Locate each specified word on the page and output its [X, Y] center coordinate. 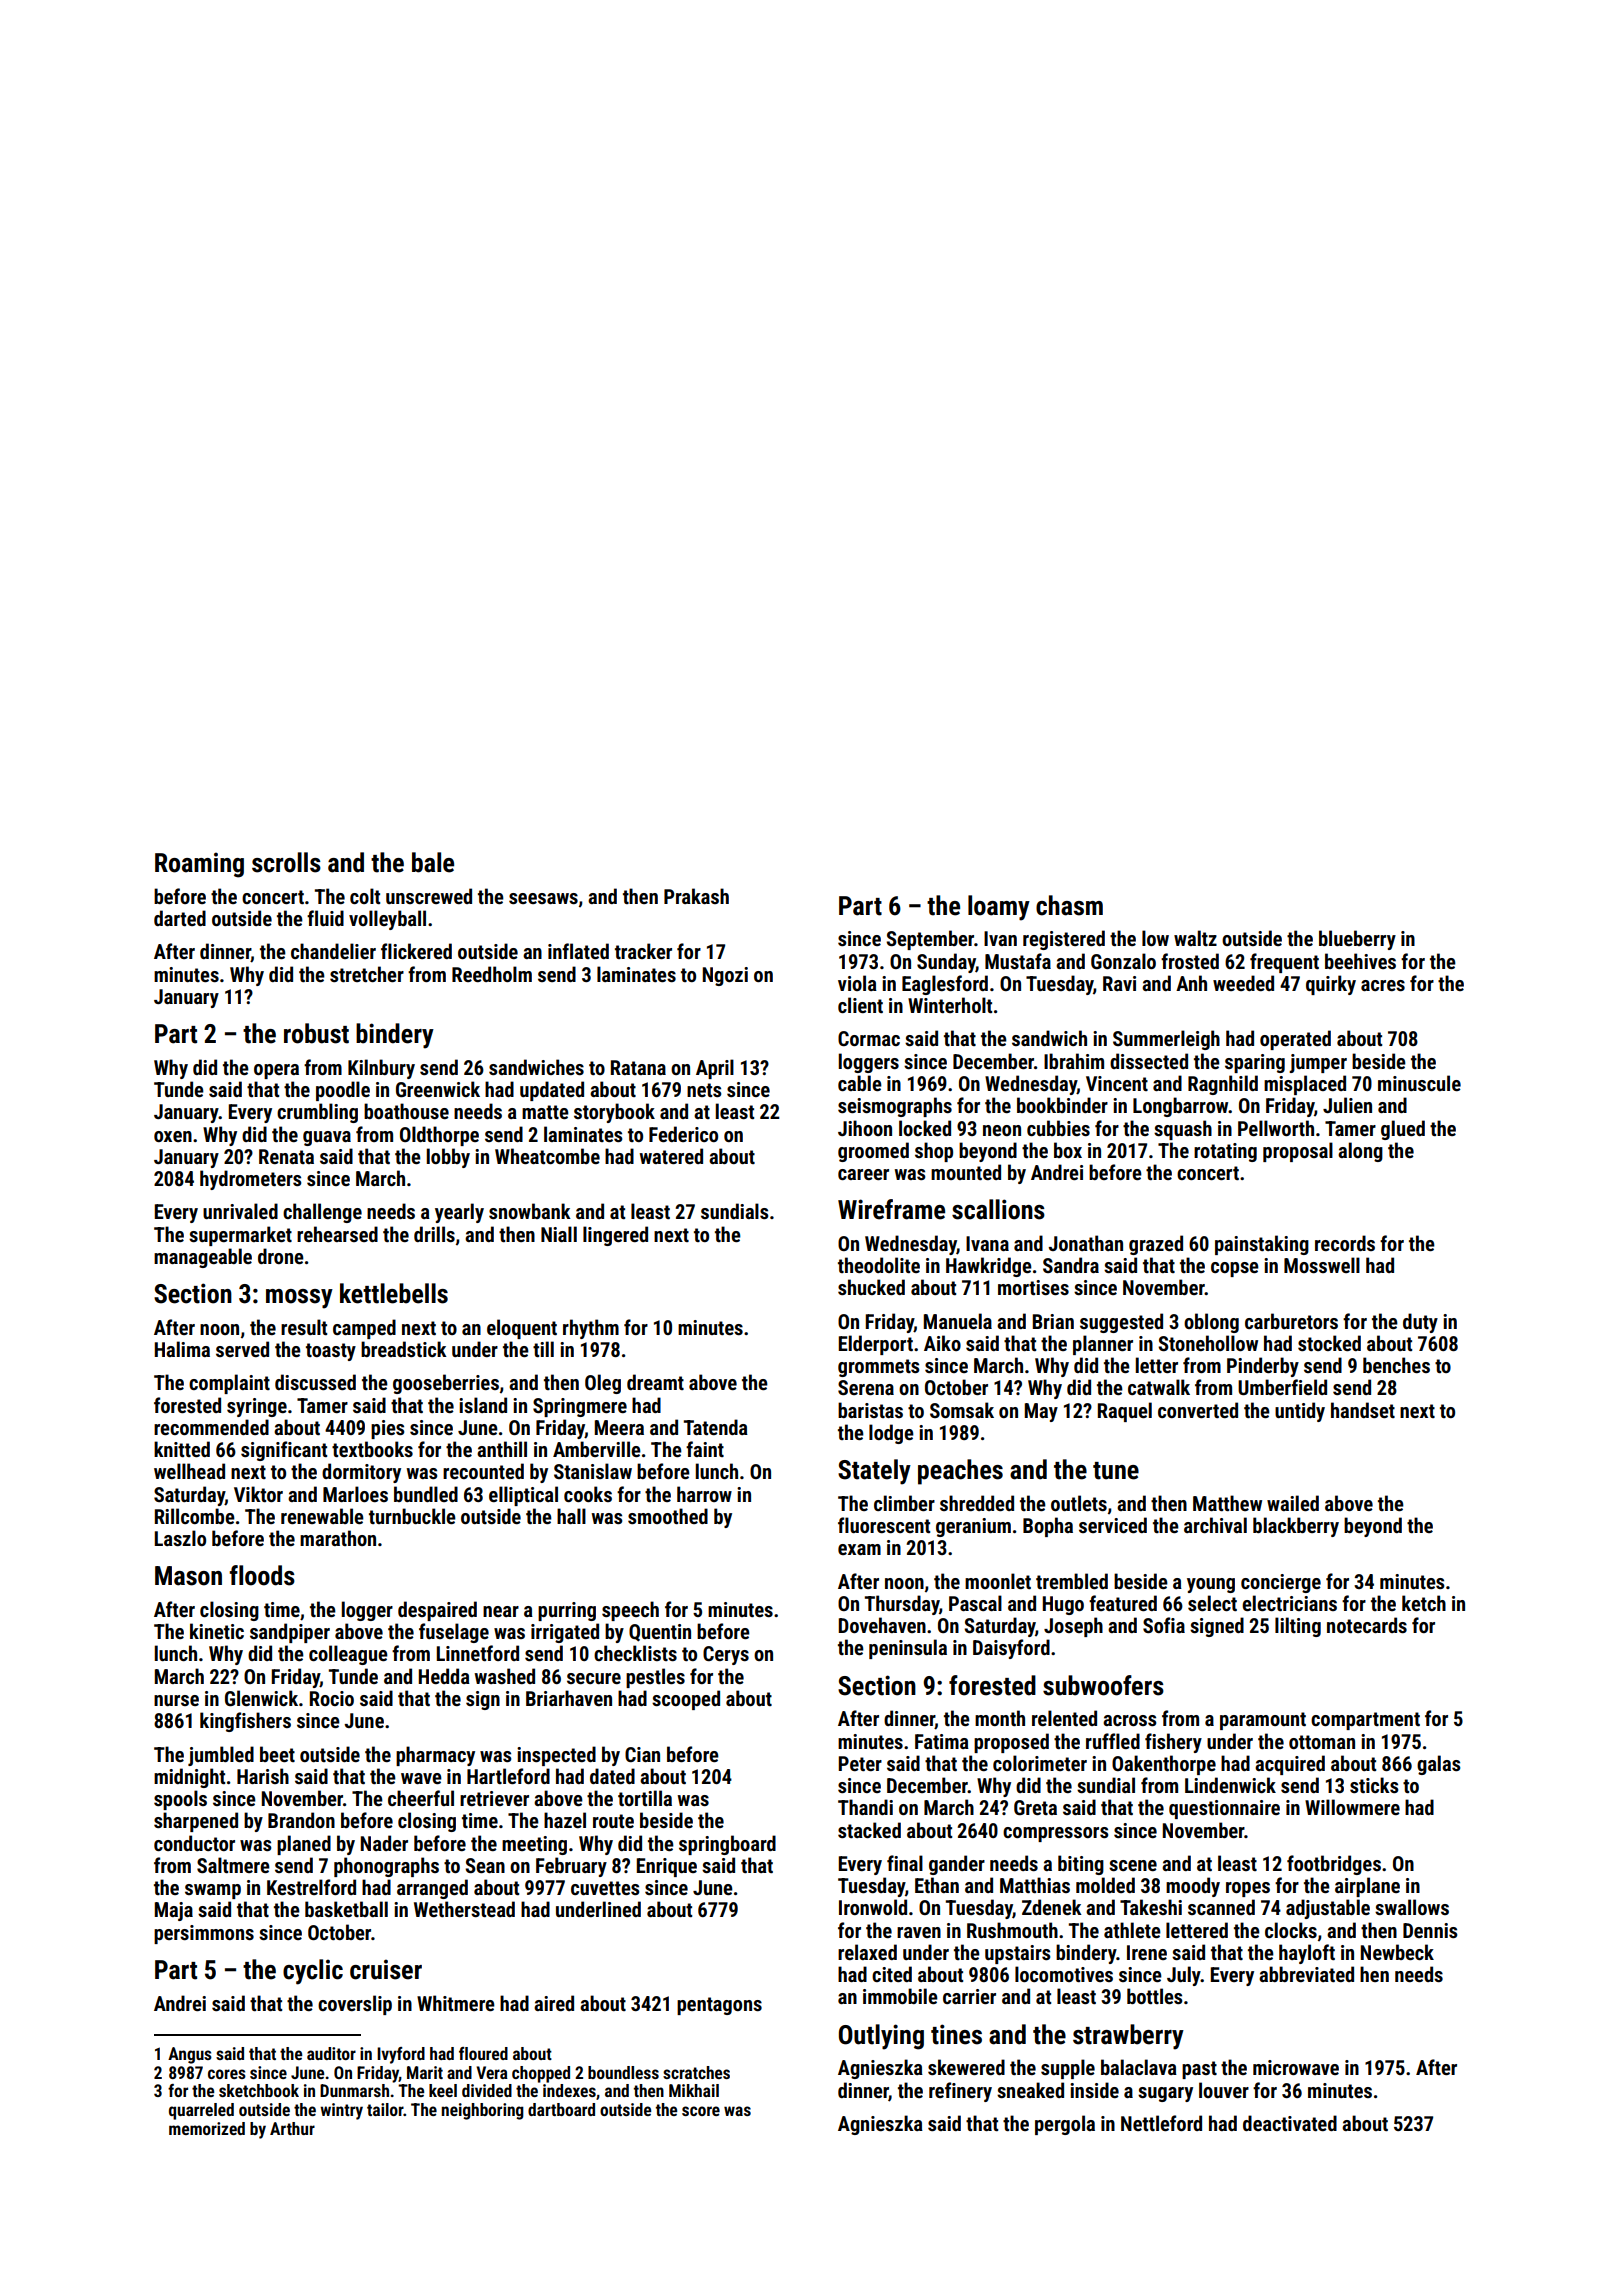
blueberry [1357, 940]
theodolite [879, 1265]
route [613, 1821]
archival [1215, 1525]
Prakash [696, 896]
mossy [299, 1299]
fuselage [454, 1633]
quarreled [201, 2111]
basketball [346, 1909]
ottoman [1322, 1742]
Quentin [660, 1633]
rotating [1225, 1152]
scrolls [286, 862]
